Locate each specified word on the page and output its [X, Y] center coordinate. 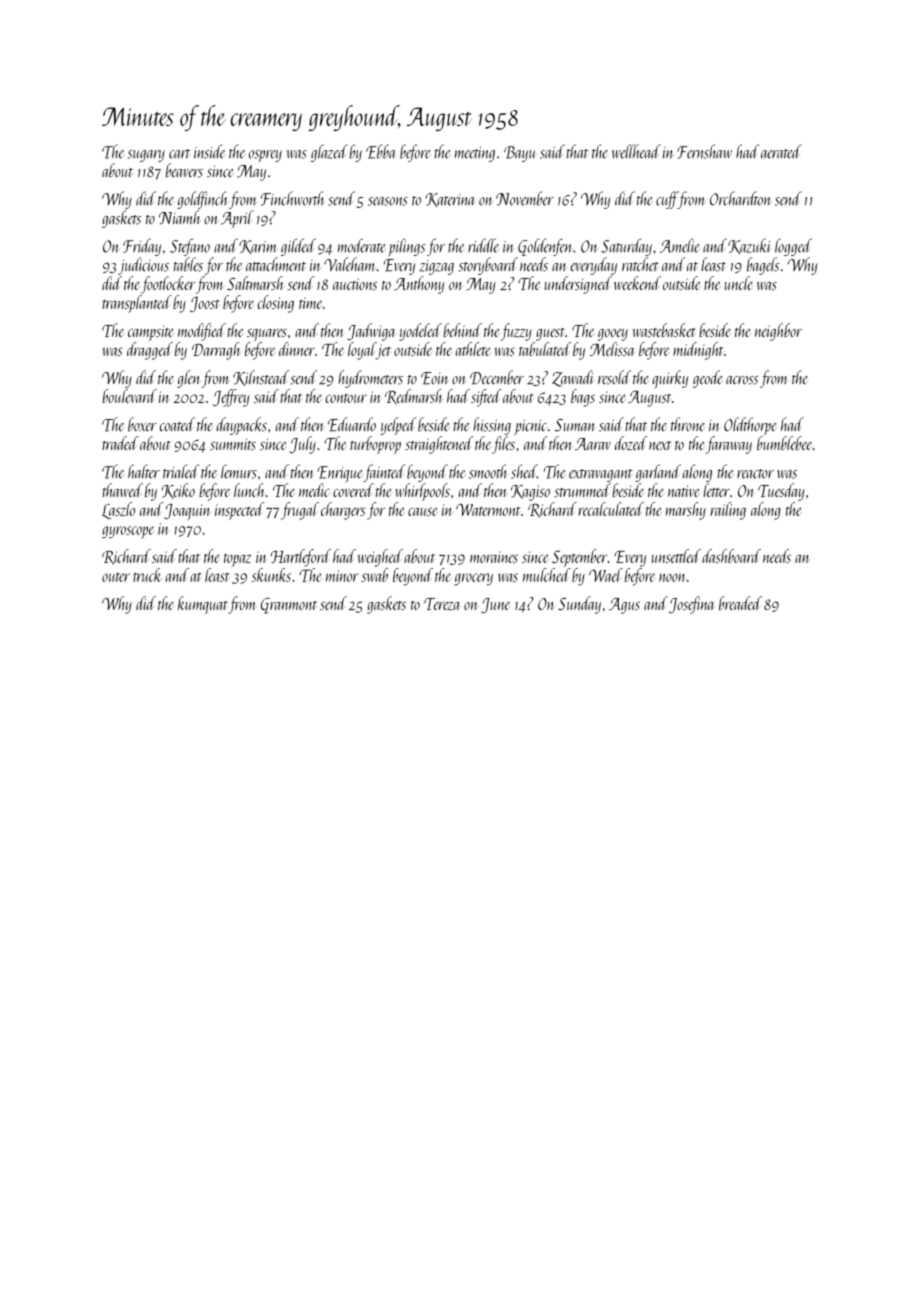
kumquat [203, 605]
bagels [763, 266]
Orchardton [741, 198]
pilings [407, 247]
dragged [150, 351]
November [525, 198]
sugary [146, 156]
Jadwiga [371, 332]
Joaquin [187, 512]
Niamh [179, 217]
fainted [384, 473]
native [684, 491]
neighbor [778, 332]
